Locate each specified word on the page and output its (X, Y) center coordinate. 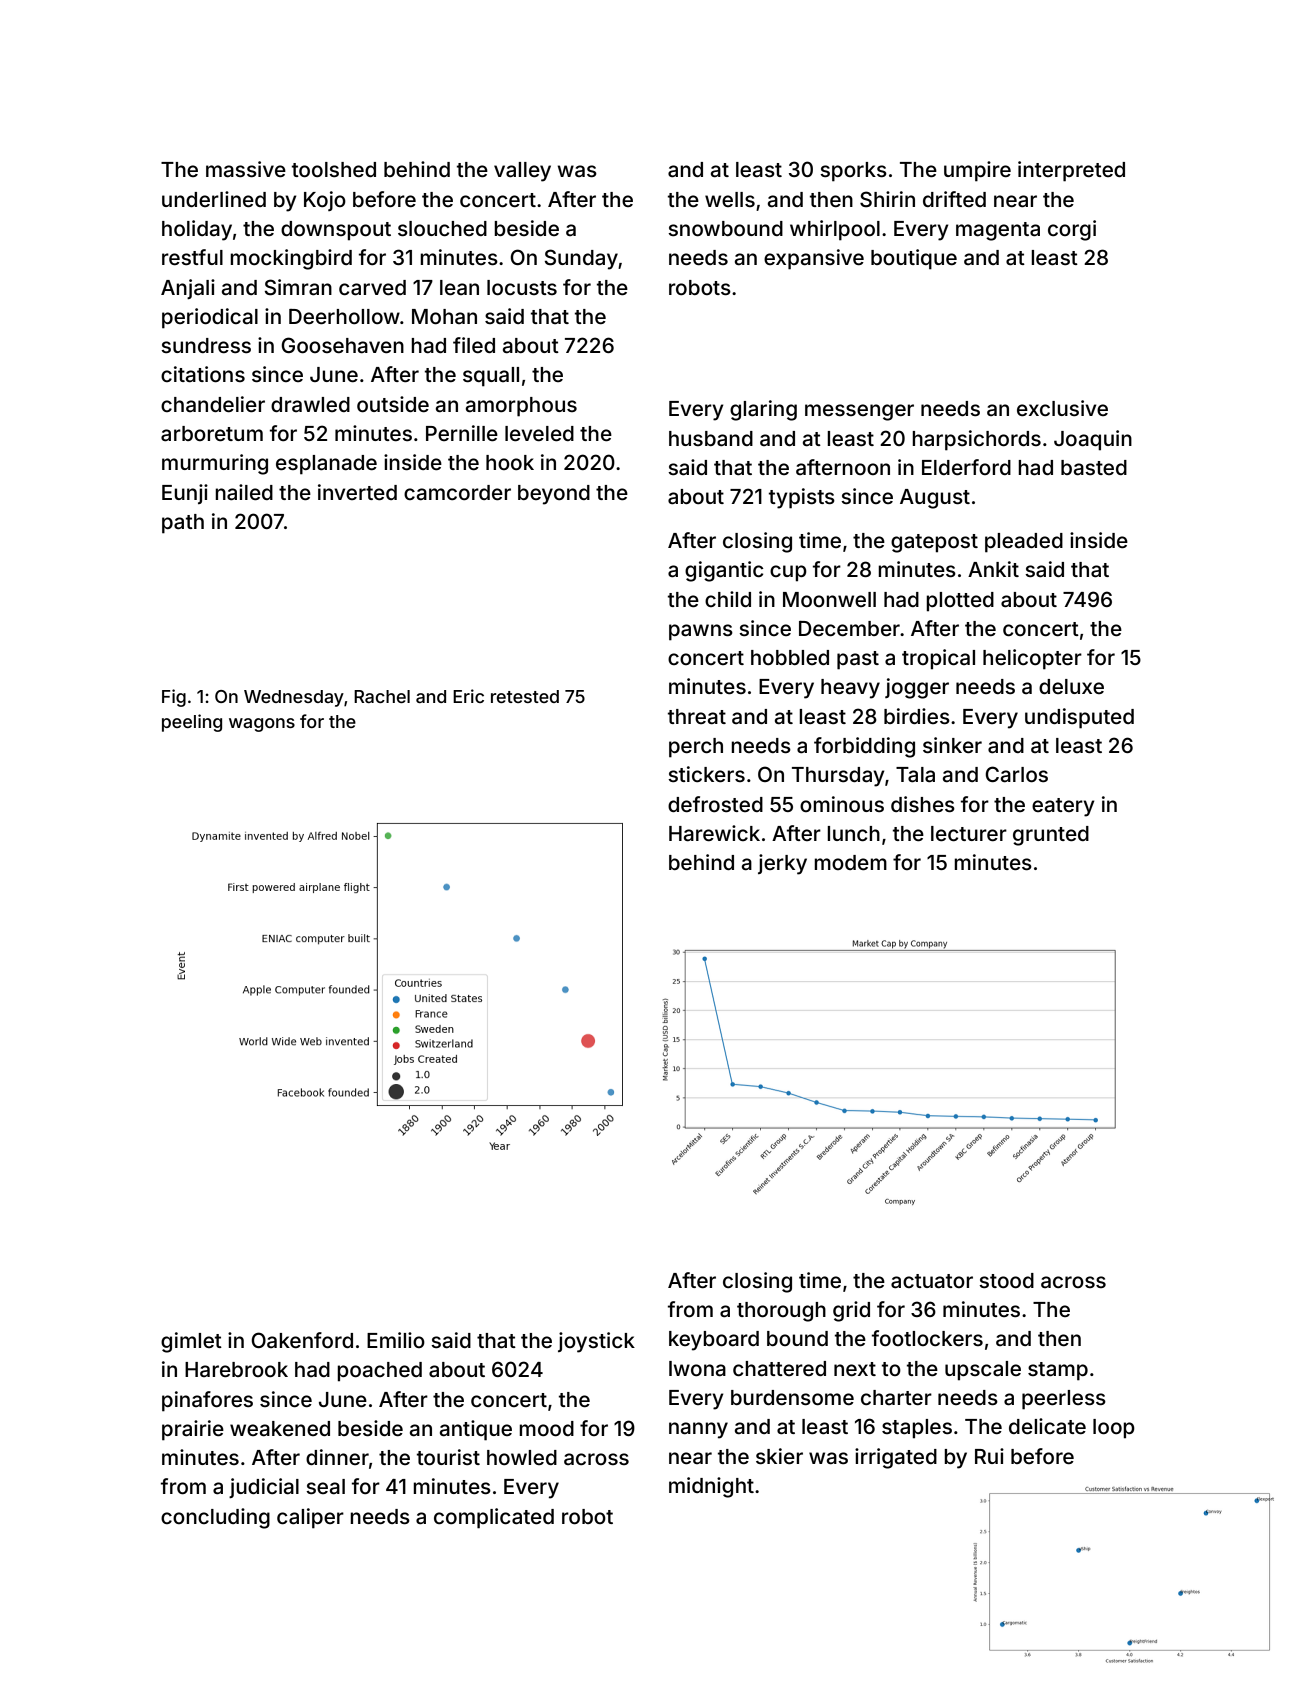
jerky (782, 864)
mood (546, 1428)
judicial (264, 1488)
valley (522, 172)
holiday (197, 230)
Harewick (714, 833)
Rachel (382, 696)
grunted (1051, 836)
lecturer (969, 833)
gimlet (191, 1342)
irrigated (896, 1458)
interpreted (1071, 171)
